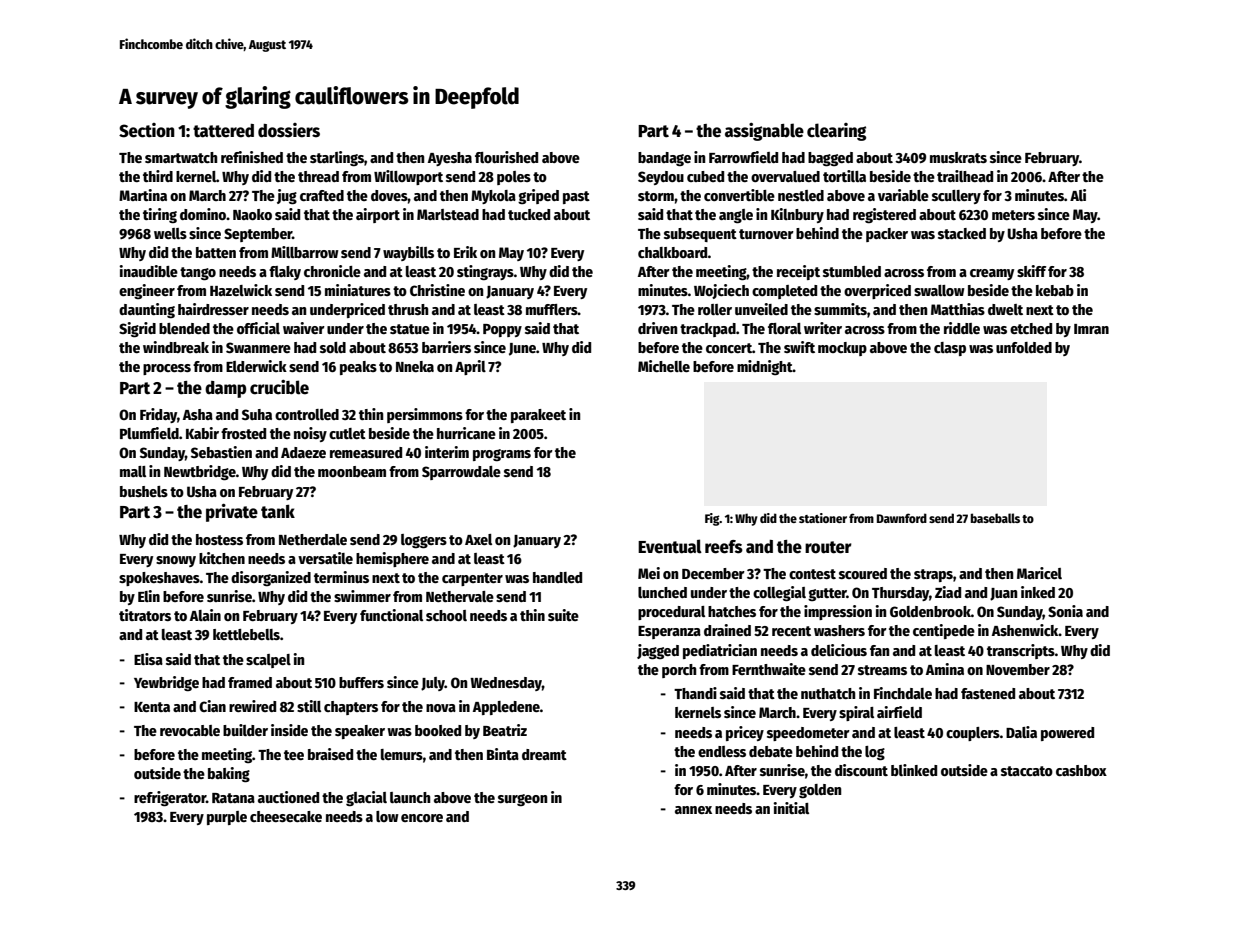 The height and width of the page is (952, 1233). I want to click on Kabir, so click(202, 433).
